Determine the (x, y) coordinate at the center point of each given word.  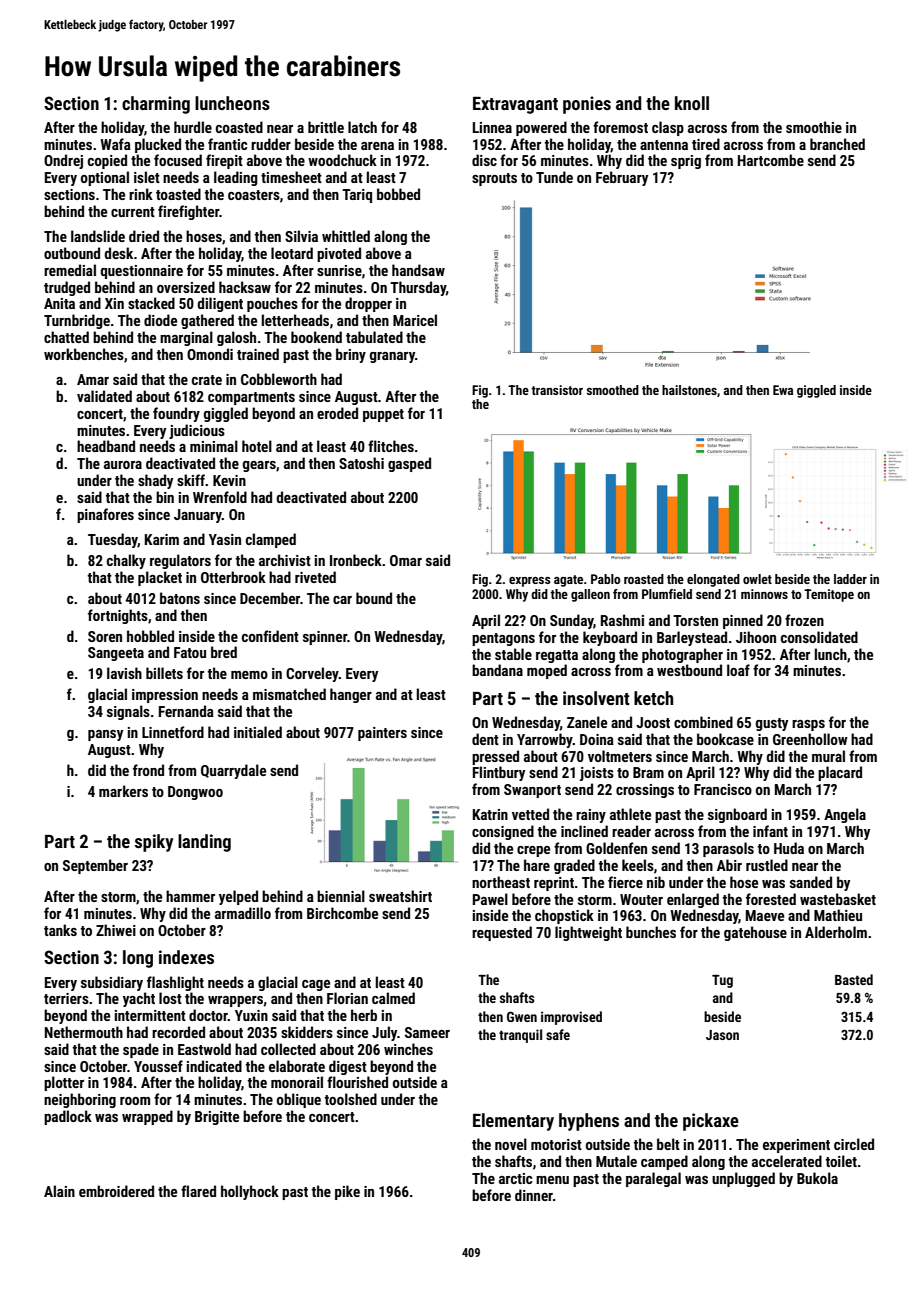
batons (180, 598)
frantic (227, 144)
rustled (767, 865)
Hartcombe (771, 160)
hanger (351, 695)
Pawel (490, 899)
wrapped (147, 1117)
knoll (692, 103)
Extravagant (515, 105)
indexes (186, 957)
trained (258, 354)
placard (840, 773)
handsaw (418, 270)
